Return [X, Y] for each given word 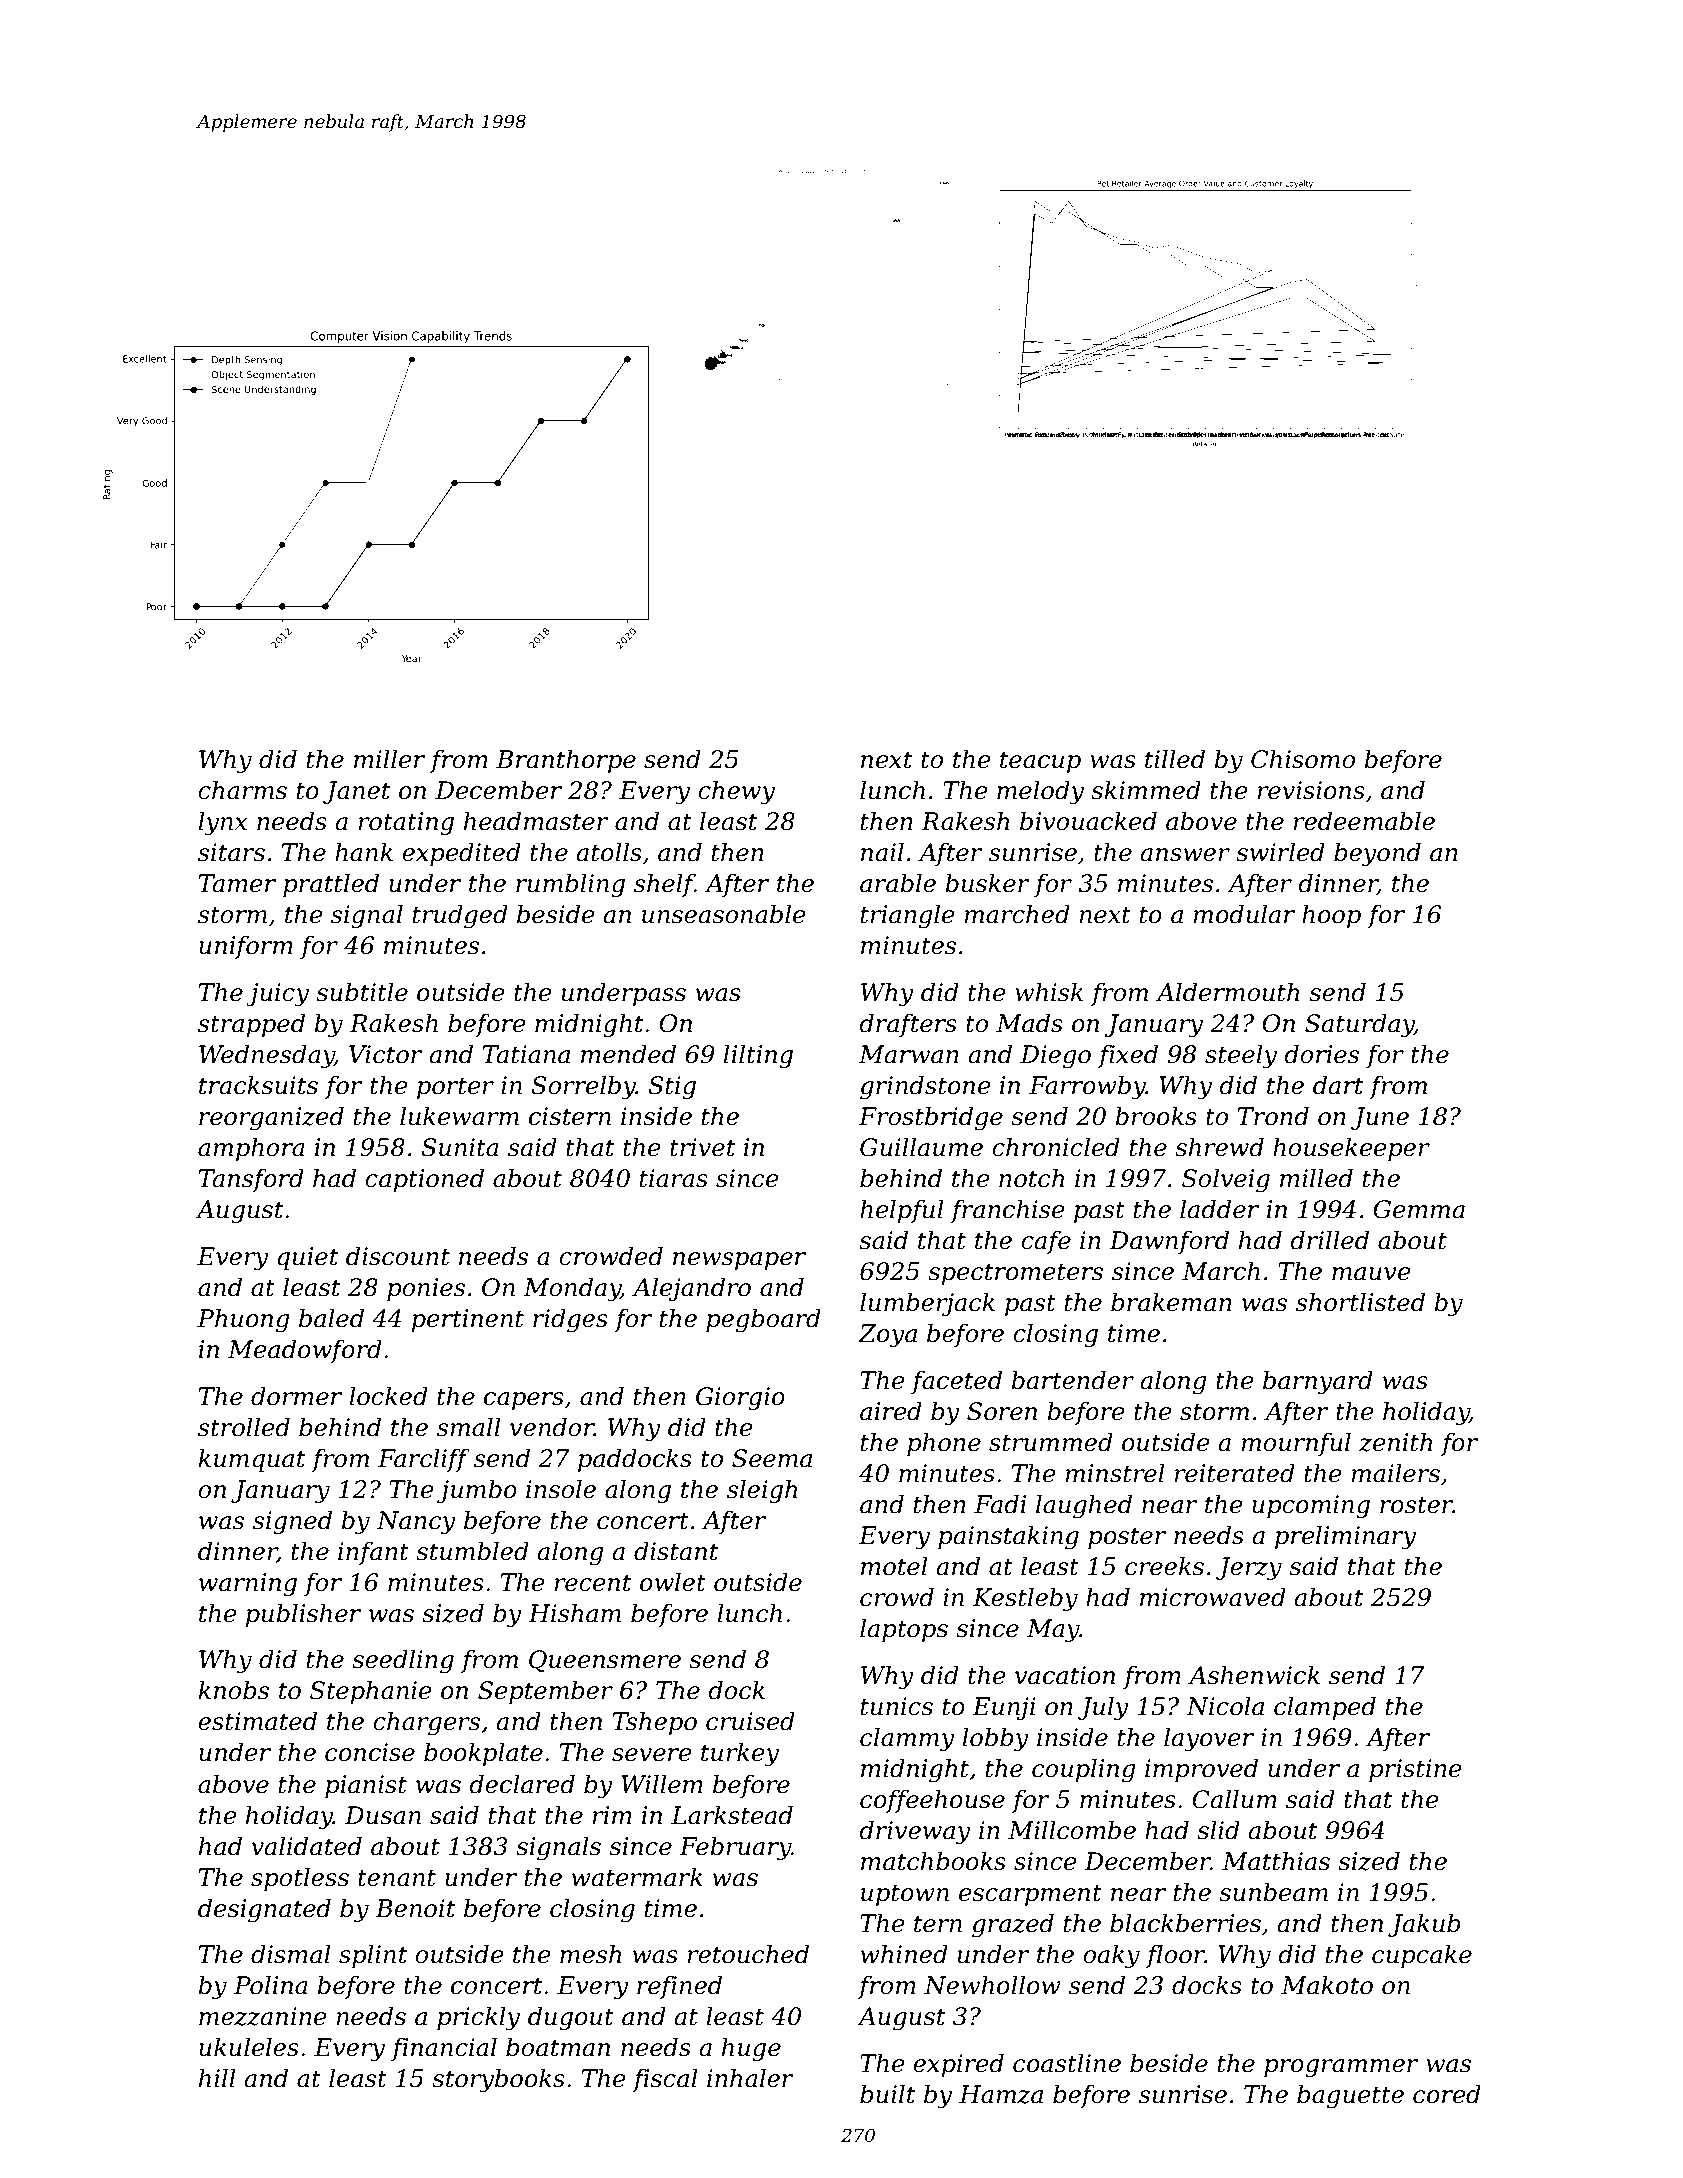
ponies [426, 1289]
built [887, 2094]
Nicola [1225, 1706]
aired [891, 1411]
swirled [1280, 852]
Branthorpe [566, 761]
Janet [356, 792]
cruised [750, 1721]
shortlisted [1360, 1302]
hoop [1331, 916]
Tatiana [526, 1054]
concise [370, 1752]
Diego [1055, 1057]
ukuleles [249, 2047]
